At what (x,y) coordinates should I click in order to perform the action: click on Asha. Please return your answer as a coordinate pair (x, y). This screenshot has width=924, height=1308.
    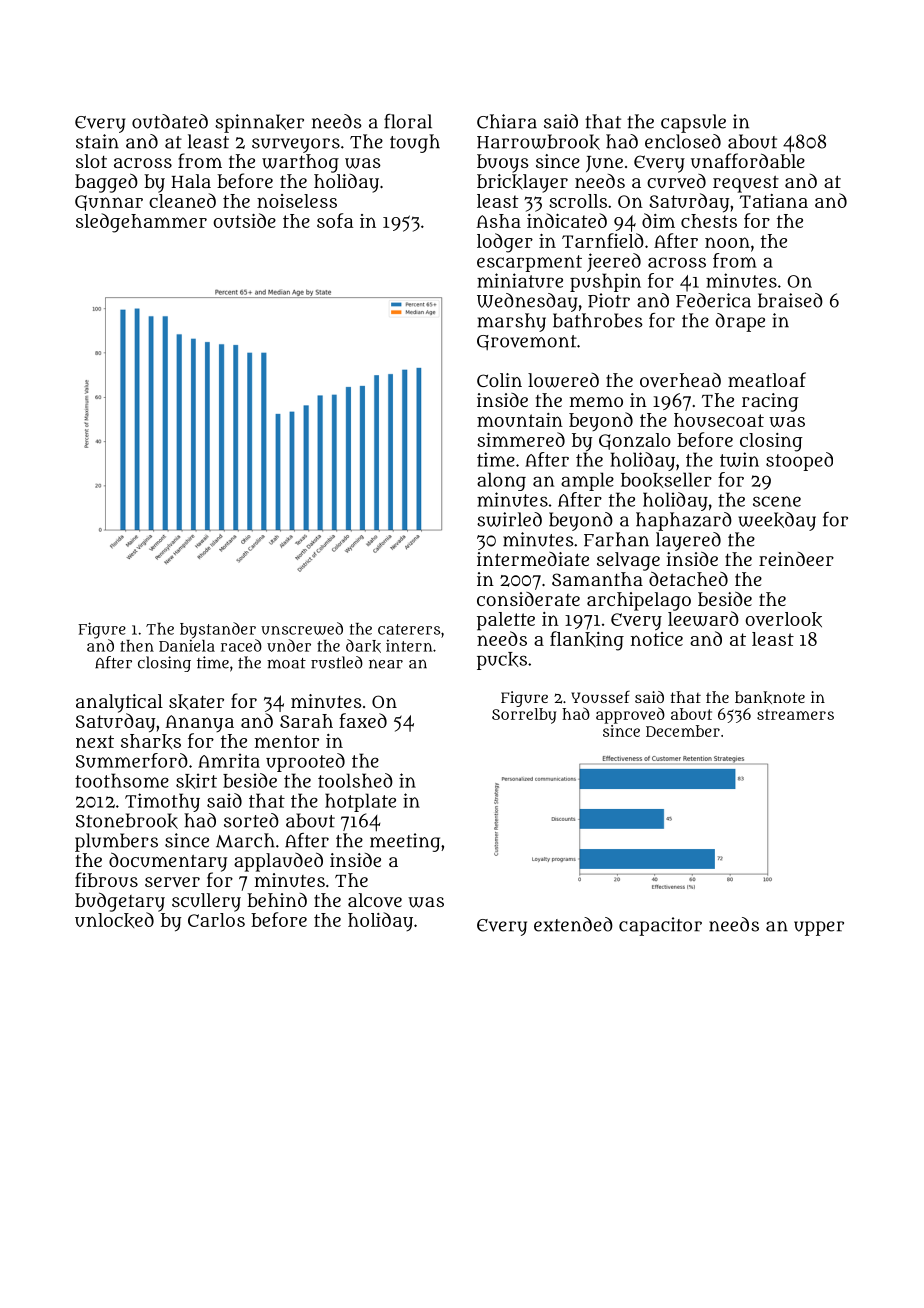
    Looking at the image, I should click on (498, 221).
